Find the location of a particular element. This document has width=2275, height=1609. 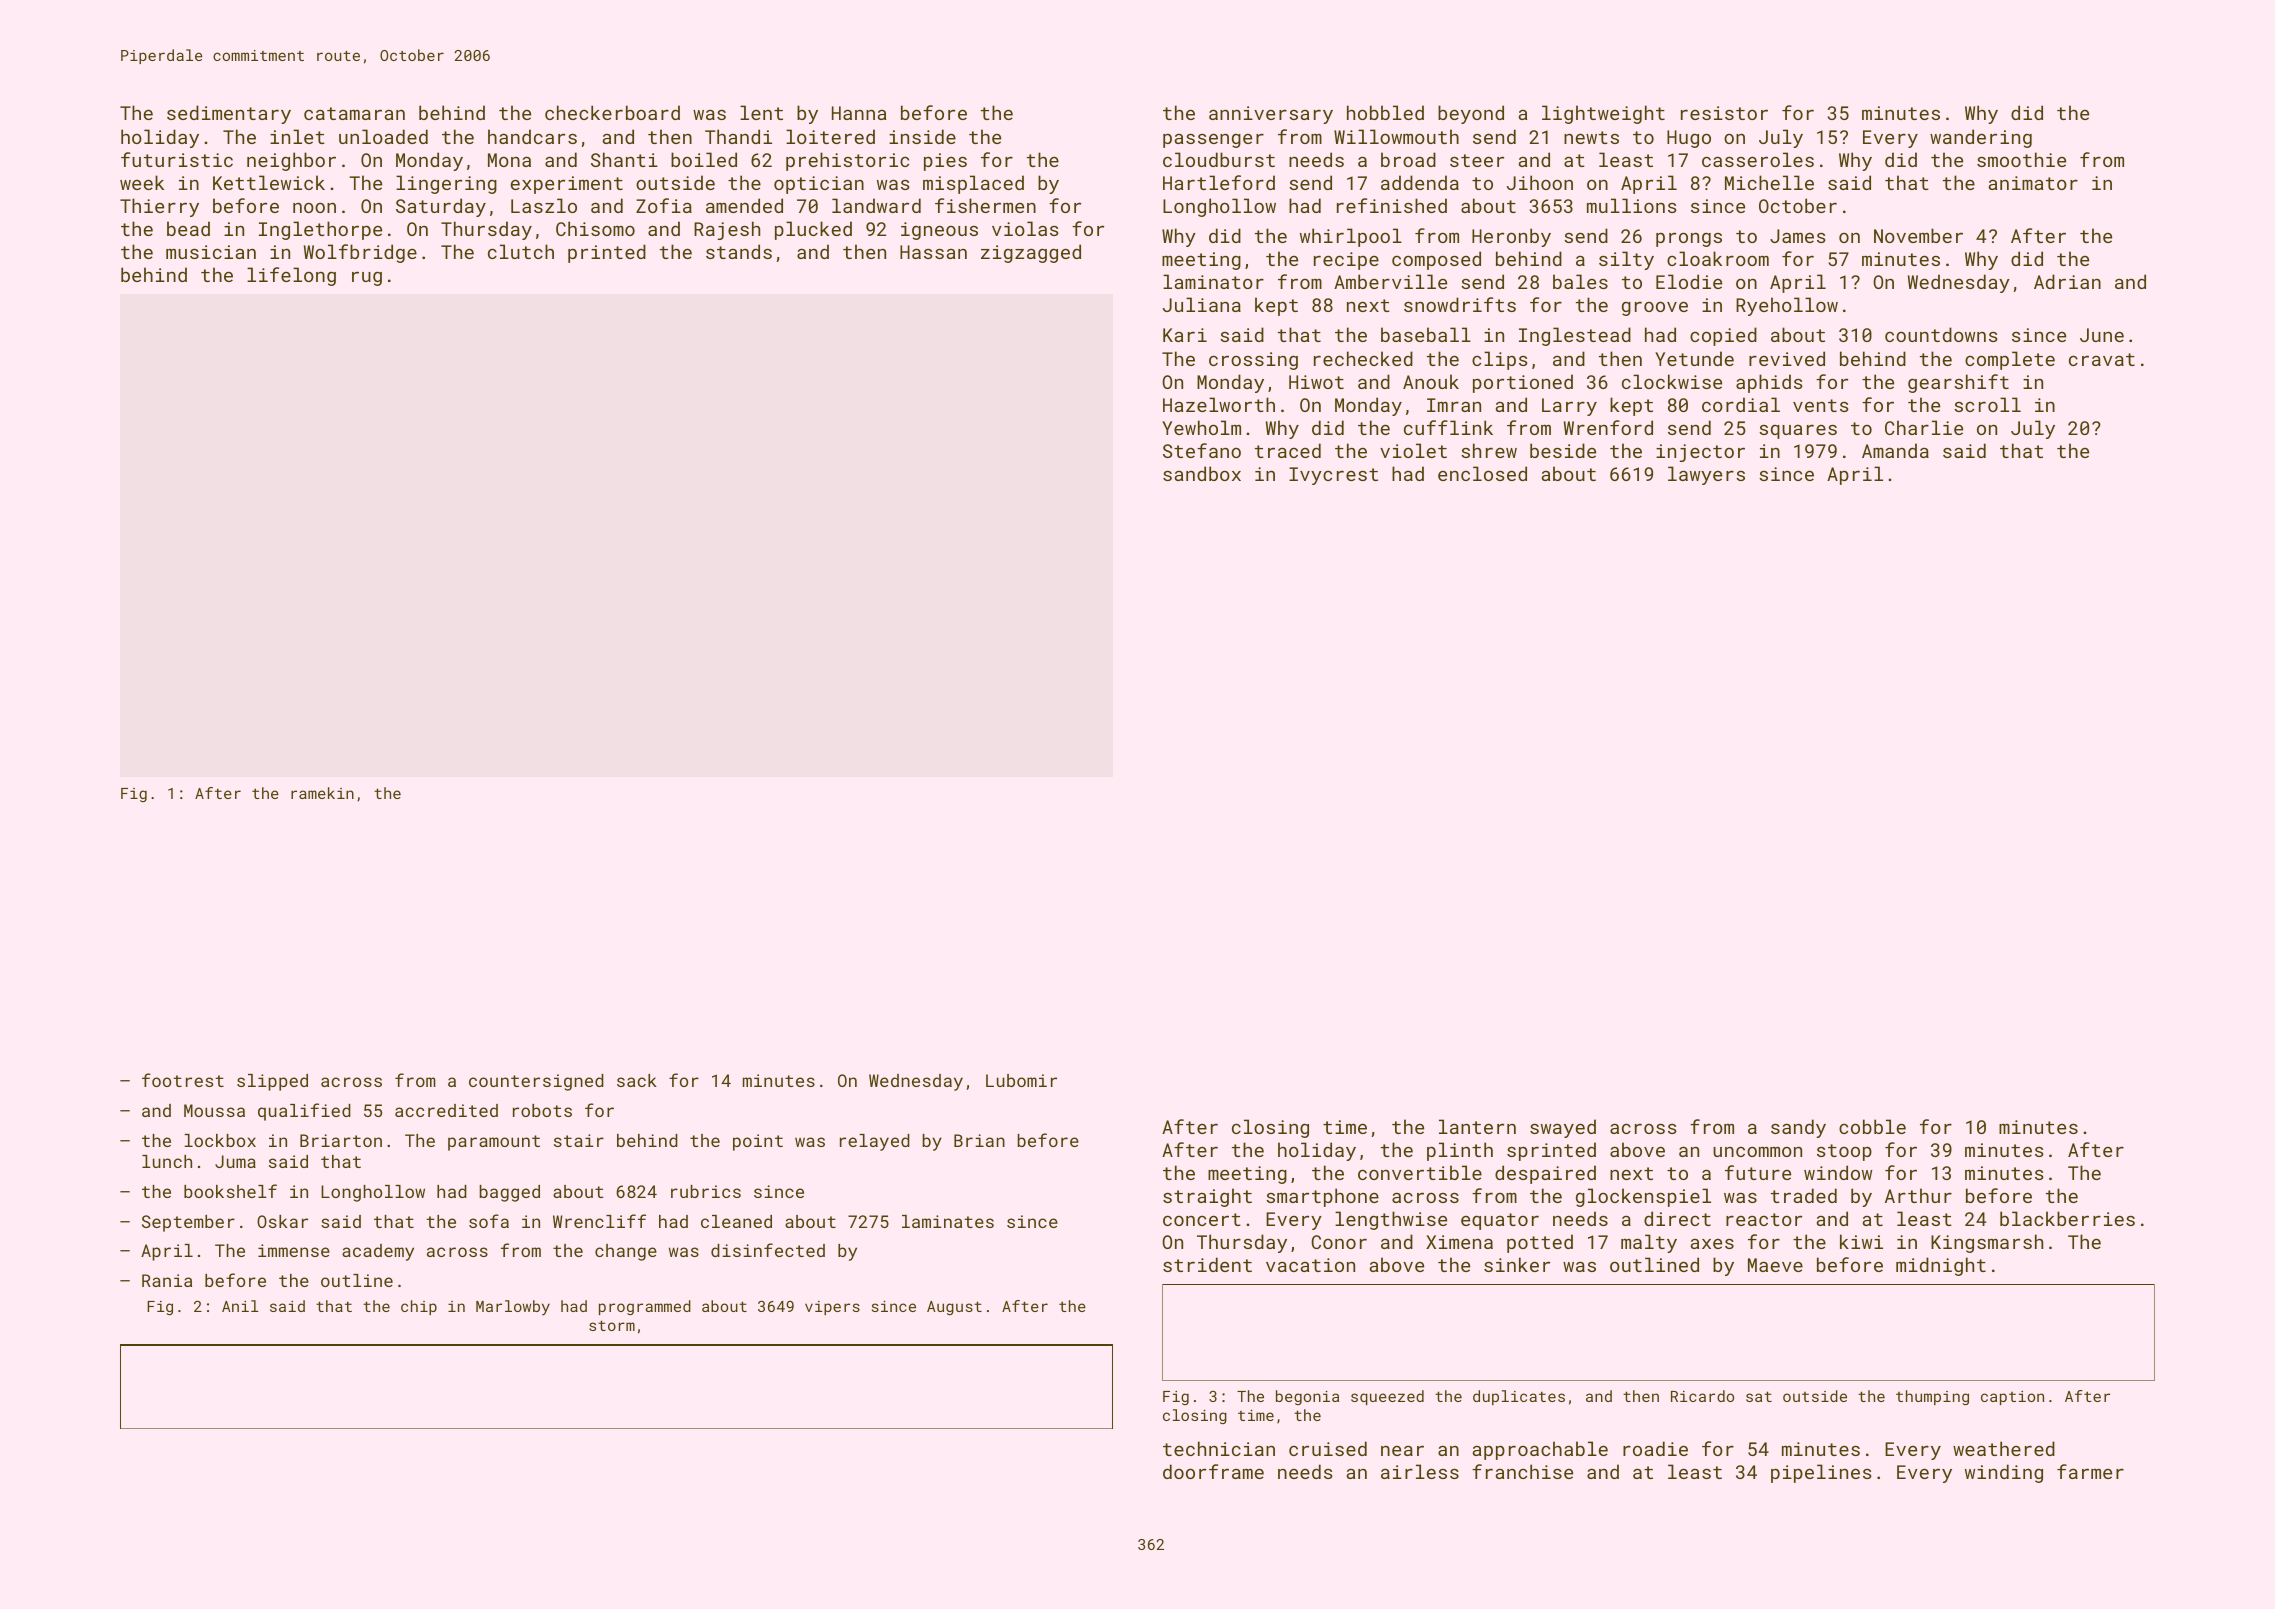

lifelong is located at coordinates (291, 276).
